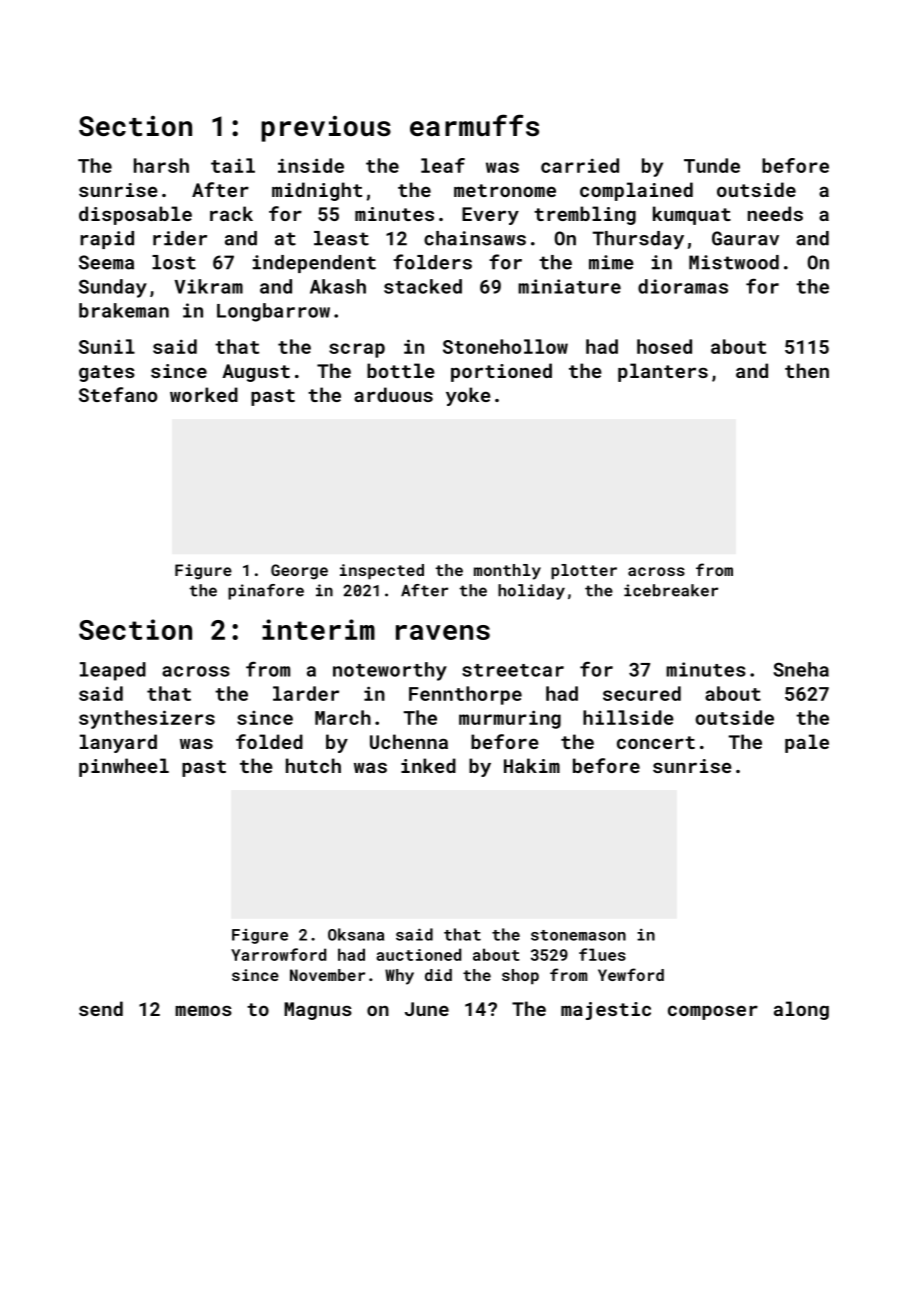 This screenshot has height=1316, width=908. I want to click on murmuring, so click(510, 719).
